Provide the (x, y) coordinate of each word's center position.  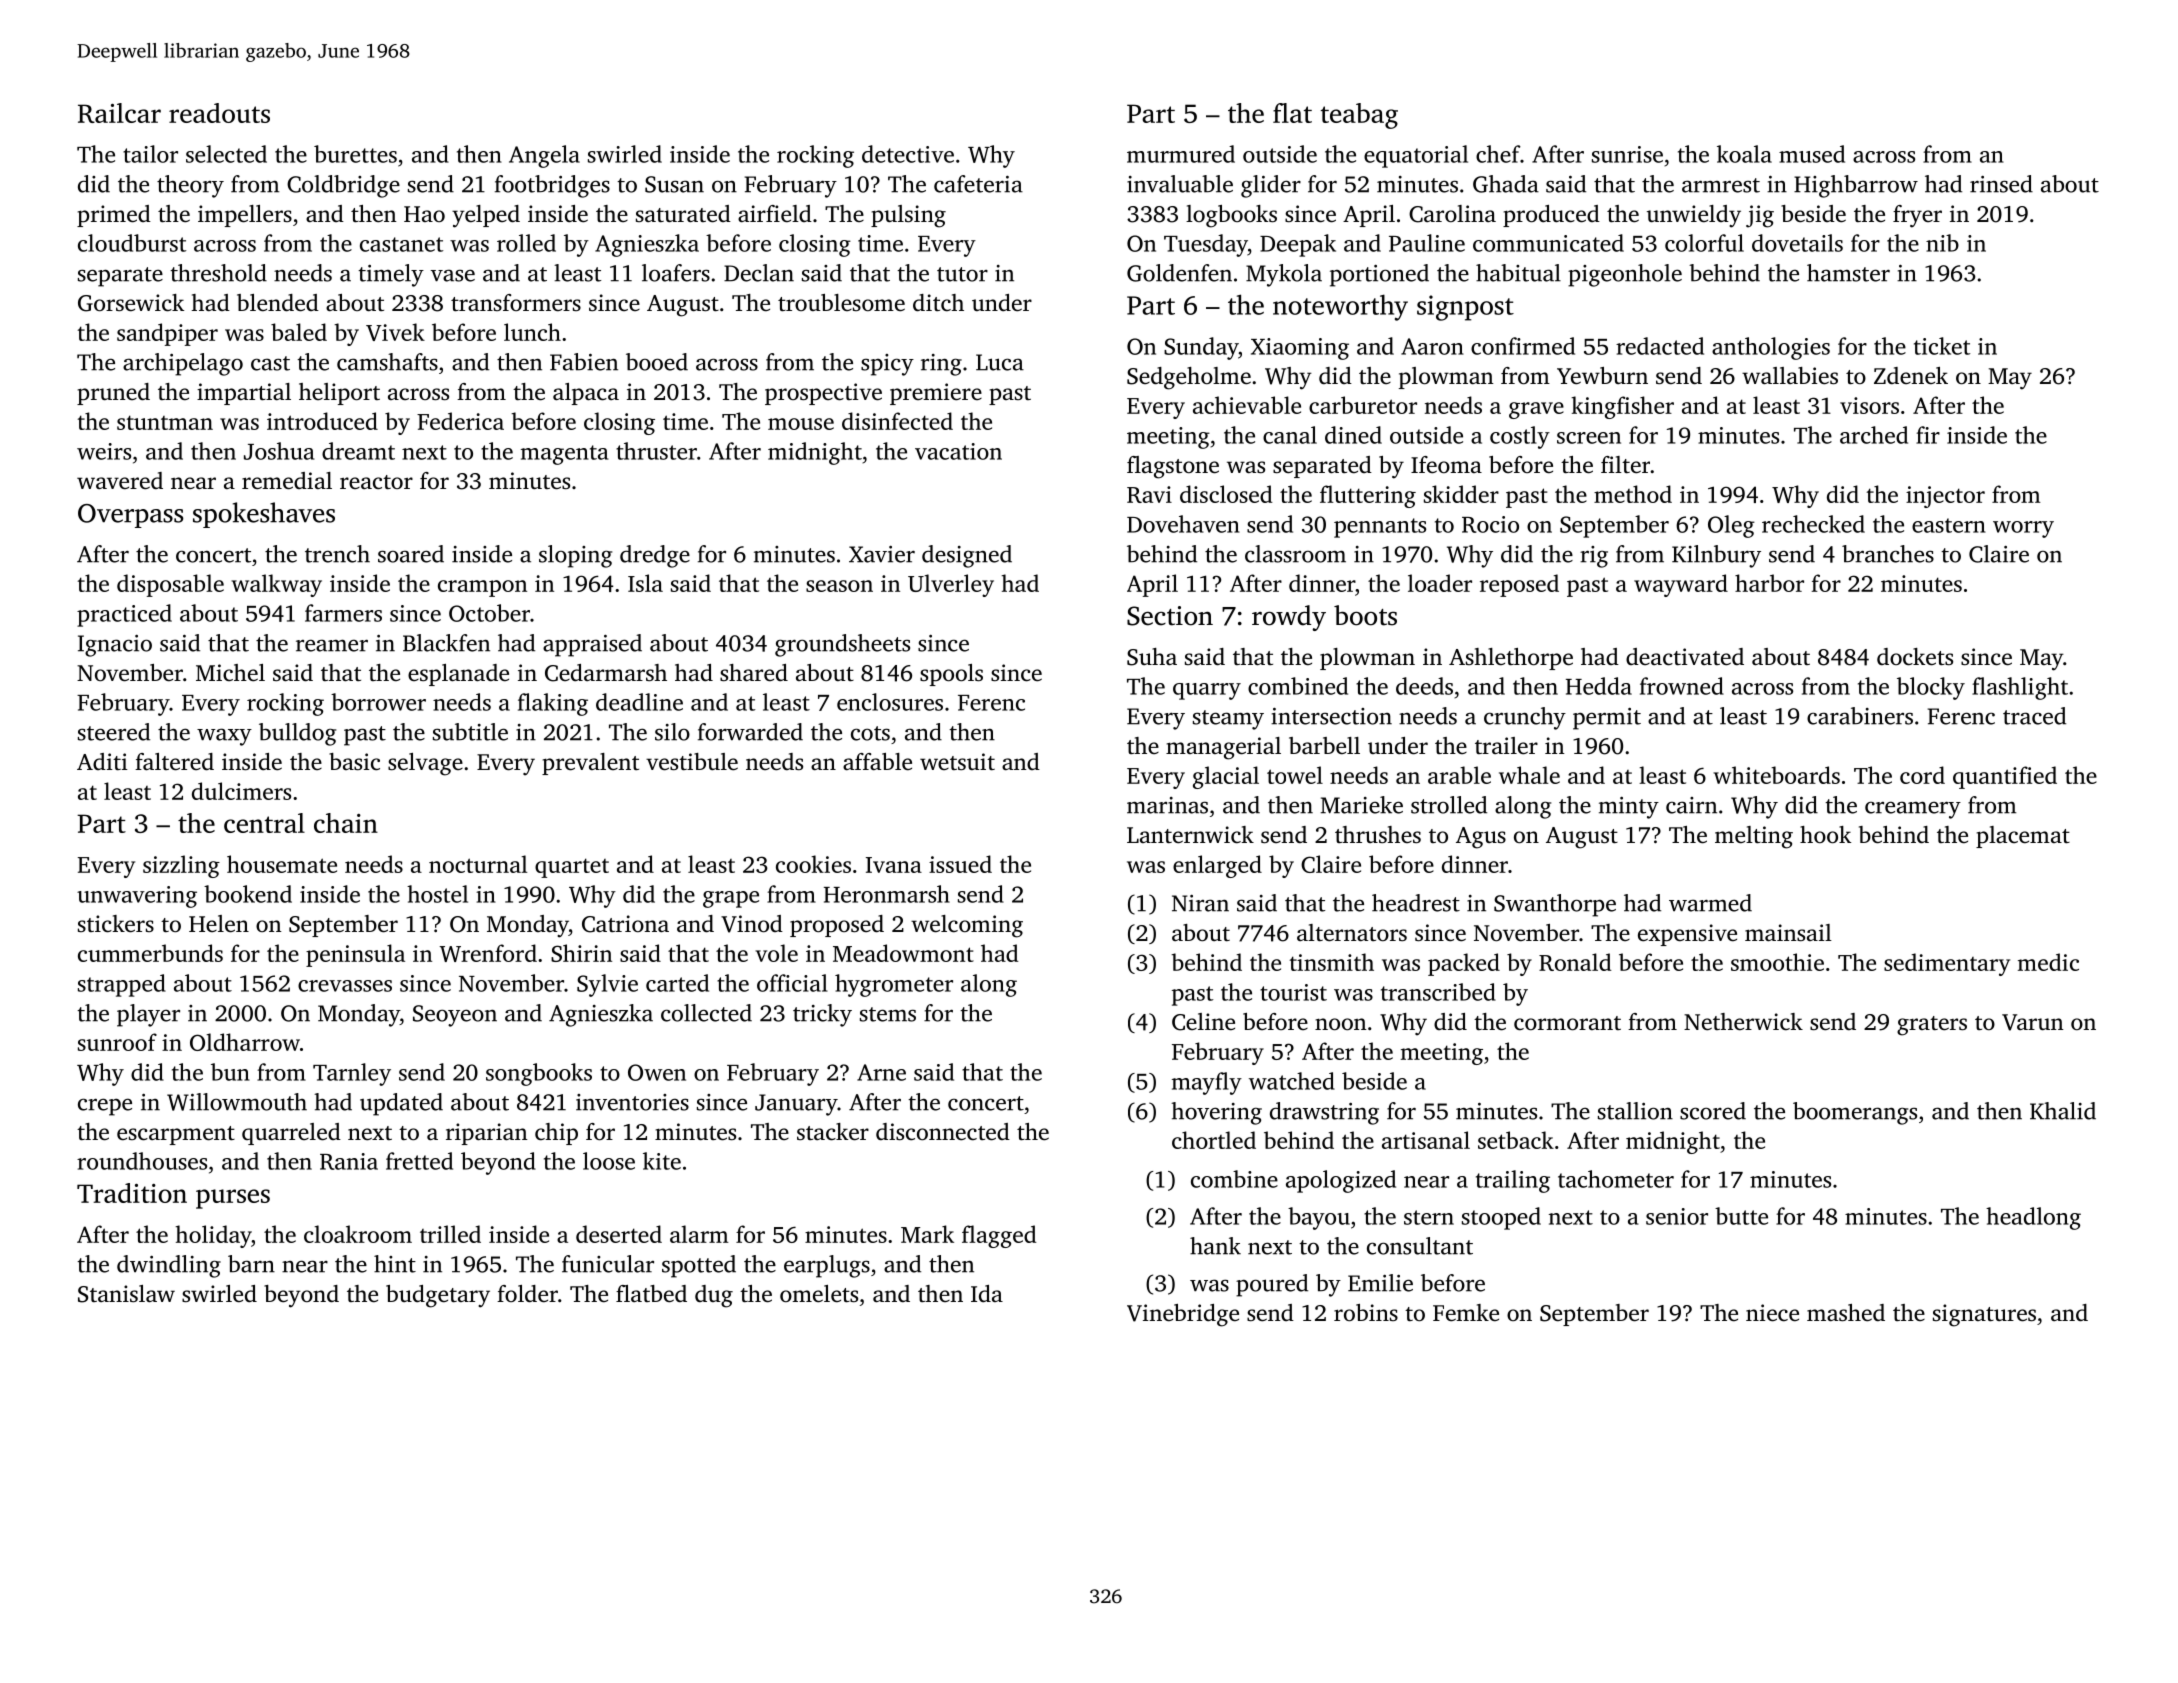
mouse (801, 424)
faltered (174, 762)
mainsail (1788, 933)
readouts (219, 113)
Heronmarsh (887, 894)
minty (1629, 808)
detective (908, 154)
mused (1812, 154)
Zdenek (1911, 375)
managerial (1223, 748)
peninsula (355, 955)
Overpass (130, 516)
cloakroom (358, 1234)
